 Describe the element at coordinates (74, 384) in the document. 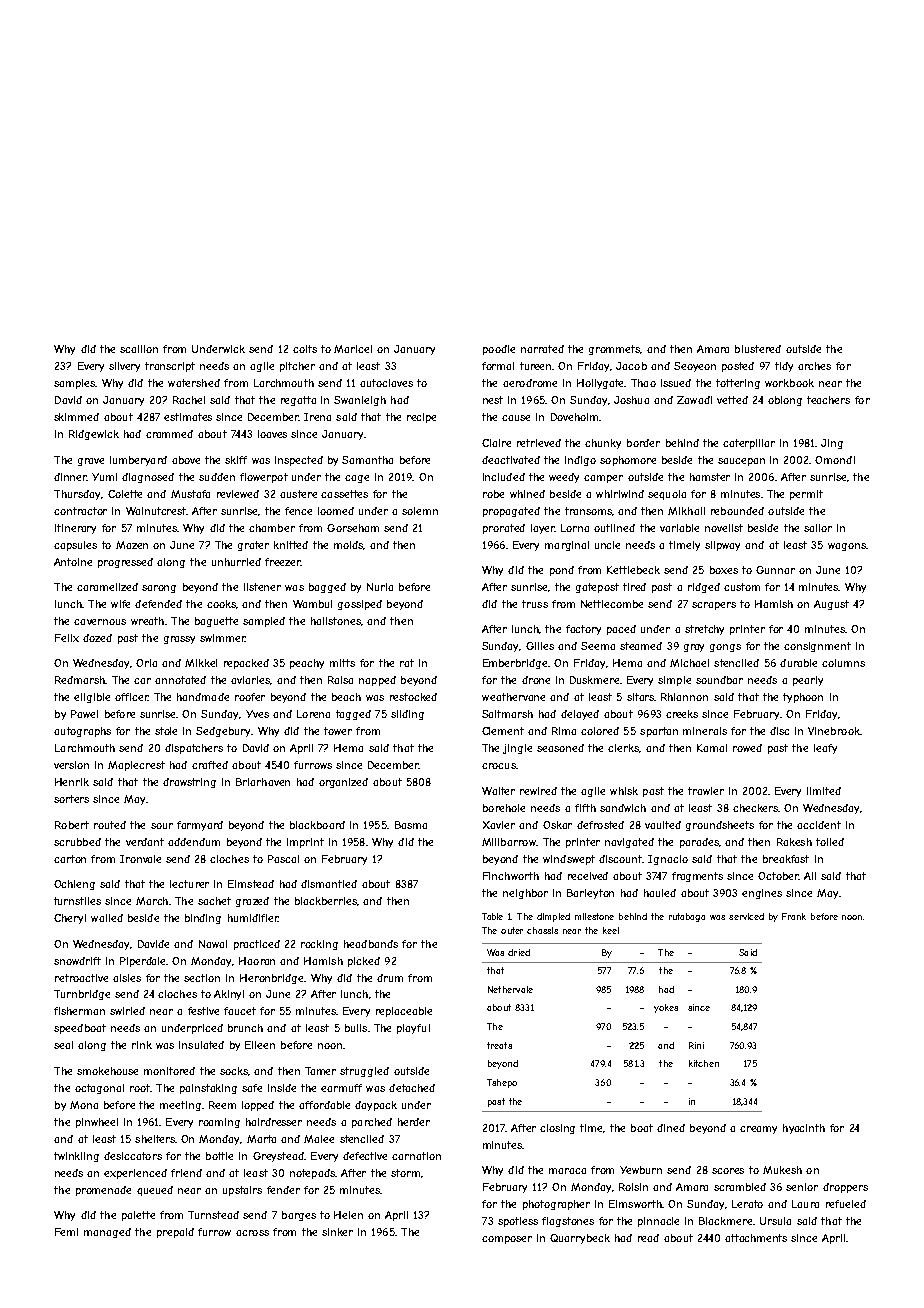

I see `samples` at that location.
